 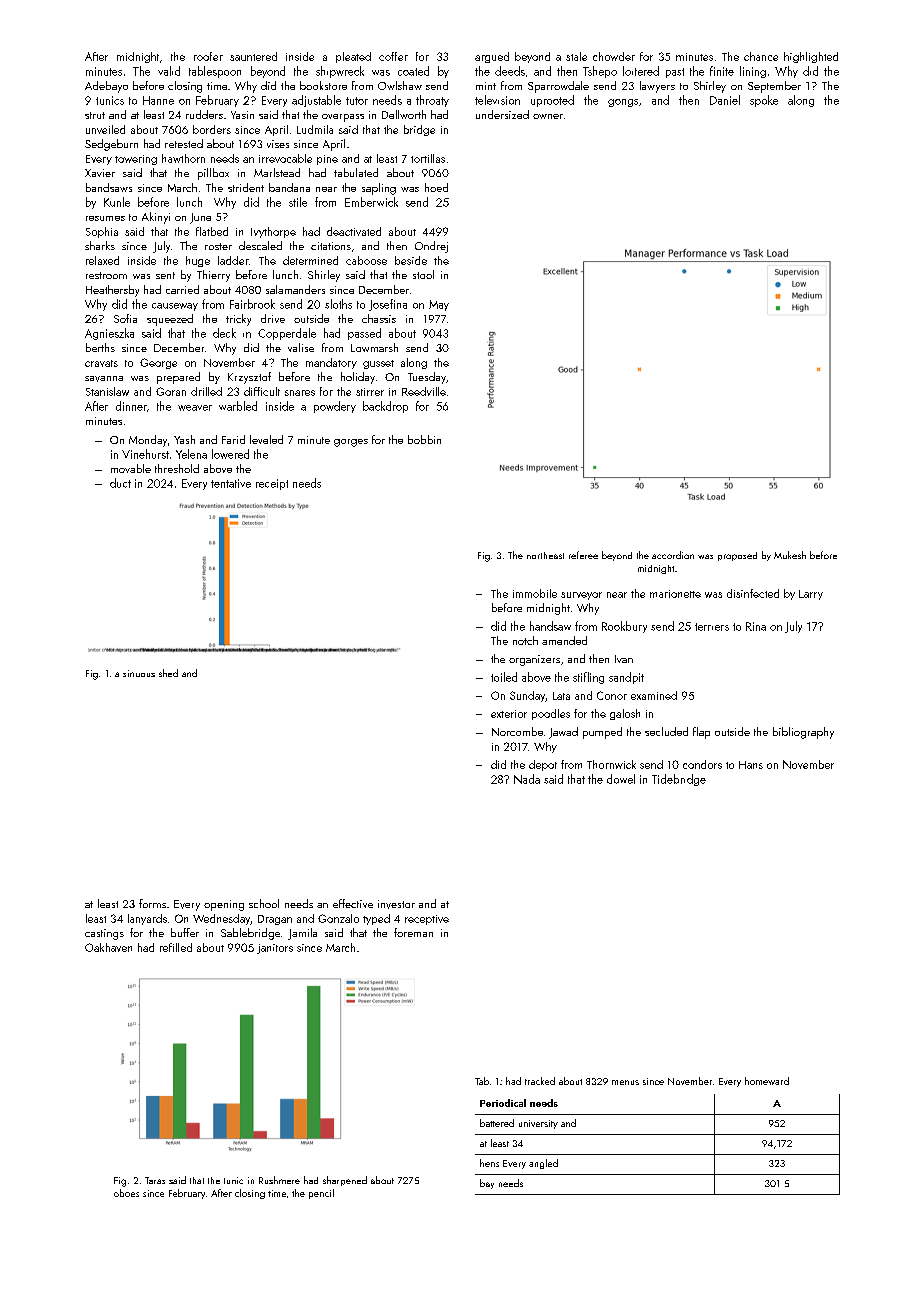 What do you see at coordinates (155, 1180) in the screenshot?
I see `Taras` at bounding box center [155, 1180].
